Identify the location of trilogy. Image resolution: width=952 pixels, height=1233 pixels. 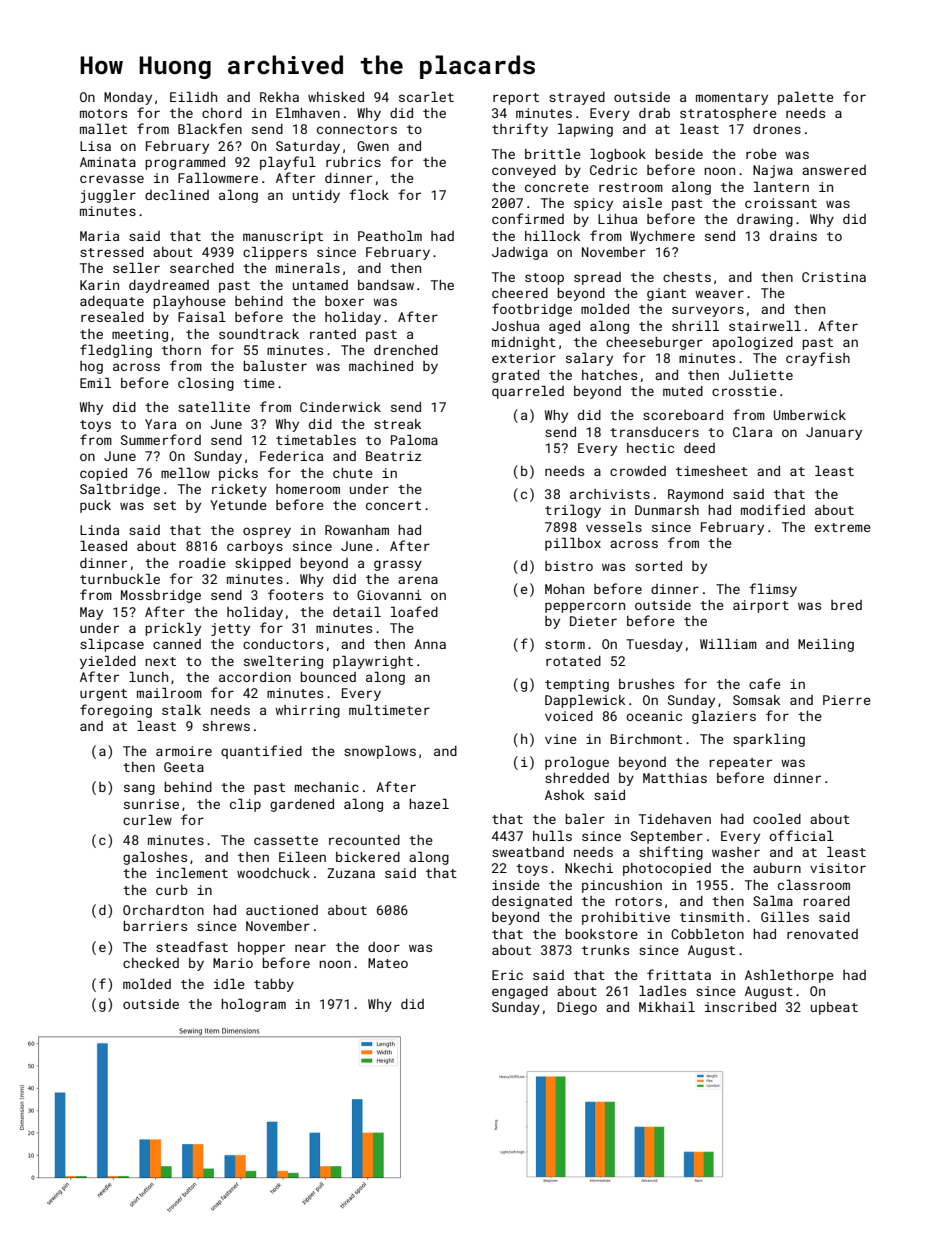
(573, 511).
